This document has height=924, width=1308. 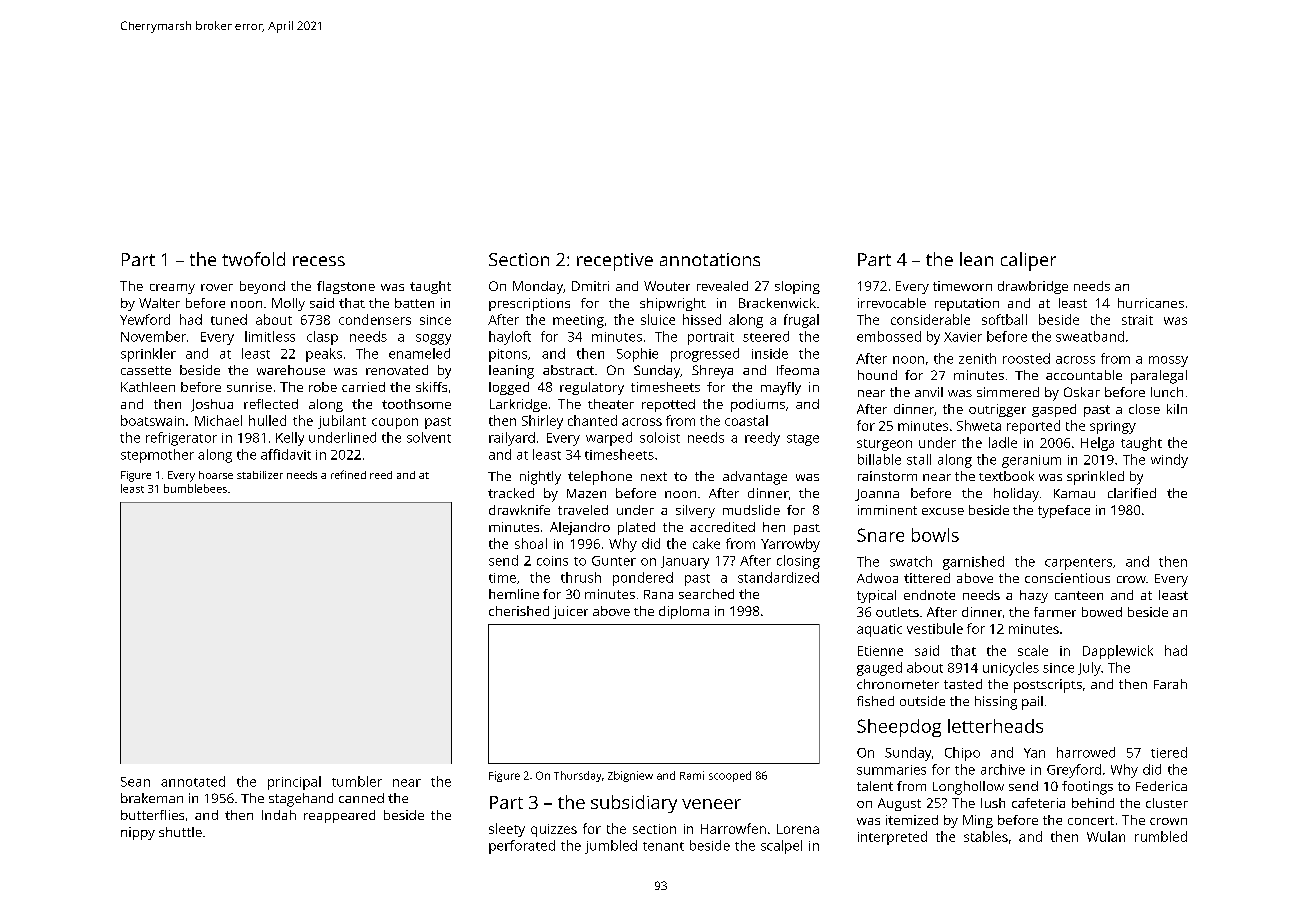 I want to click on cherished, so click(x=519, y=611).
